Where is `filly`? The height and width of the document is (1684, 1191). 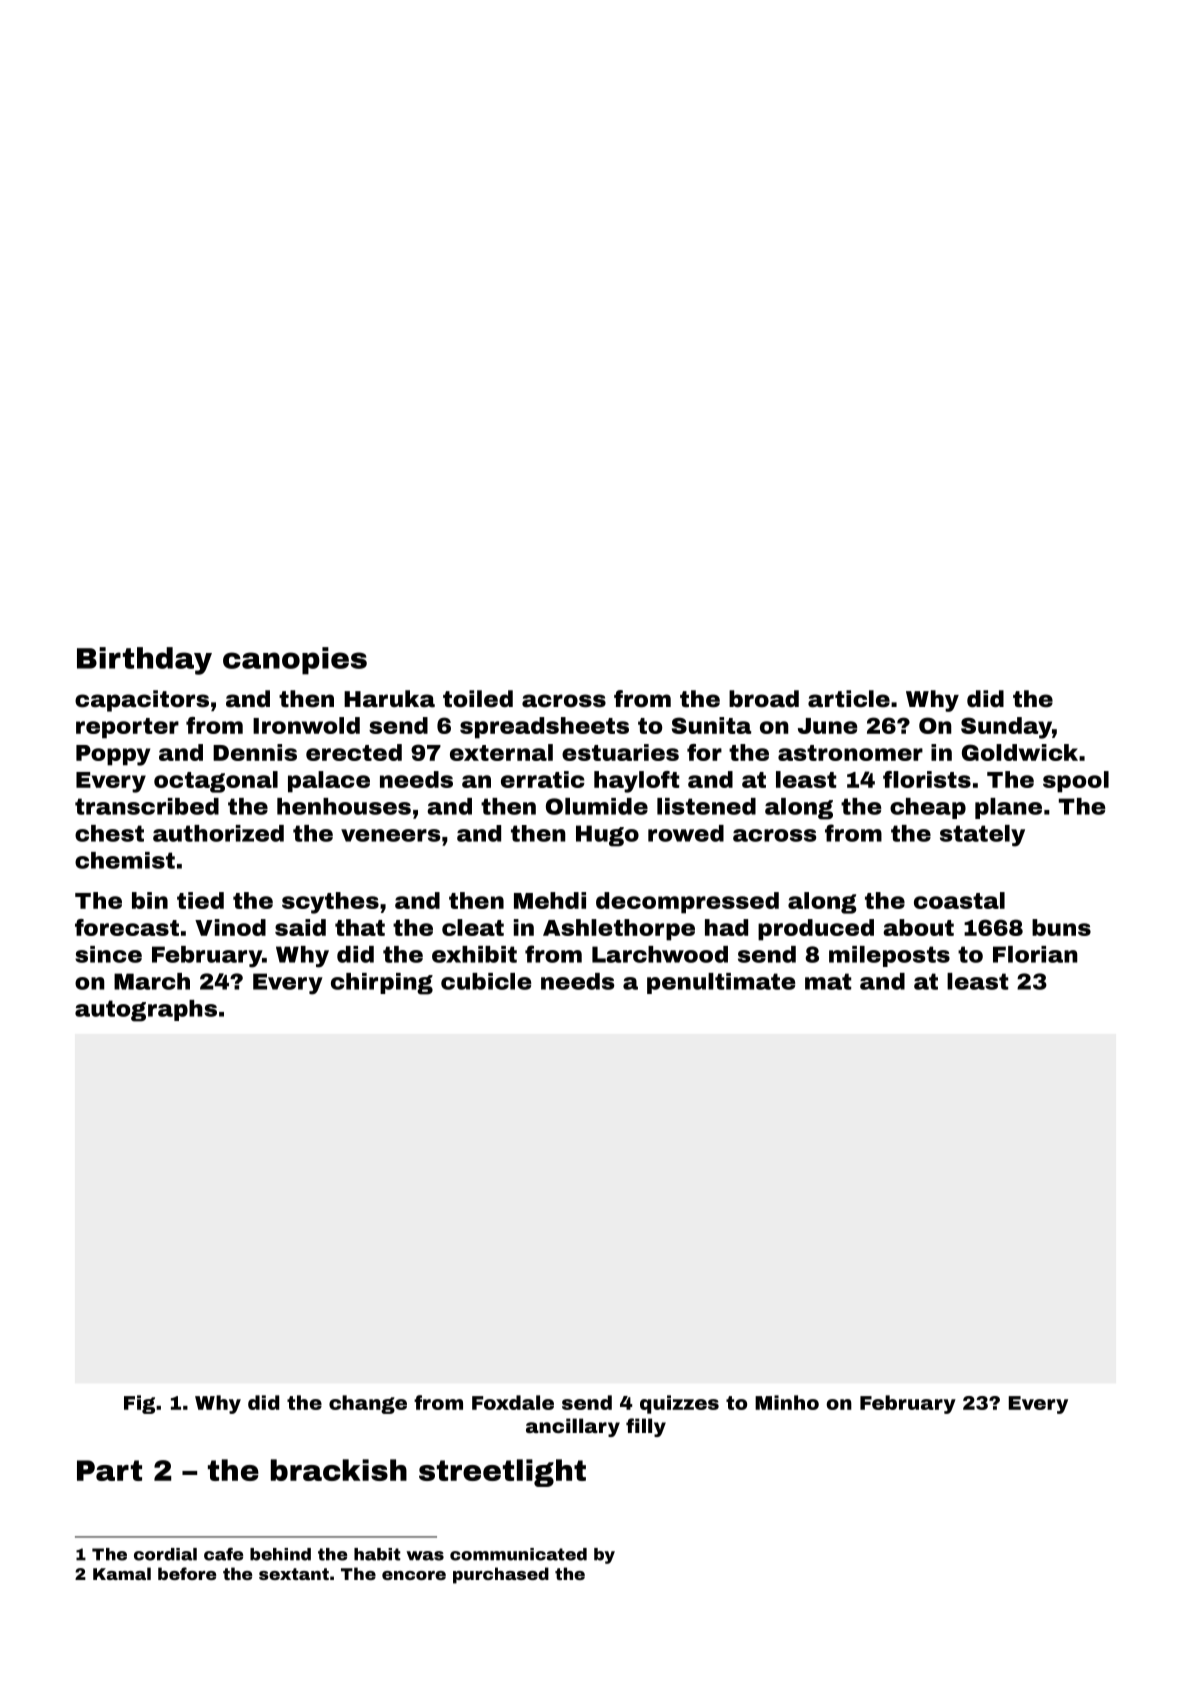 filly is located at coordinates (646, 1427).
